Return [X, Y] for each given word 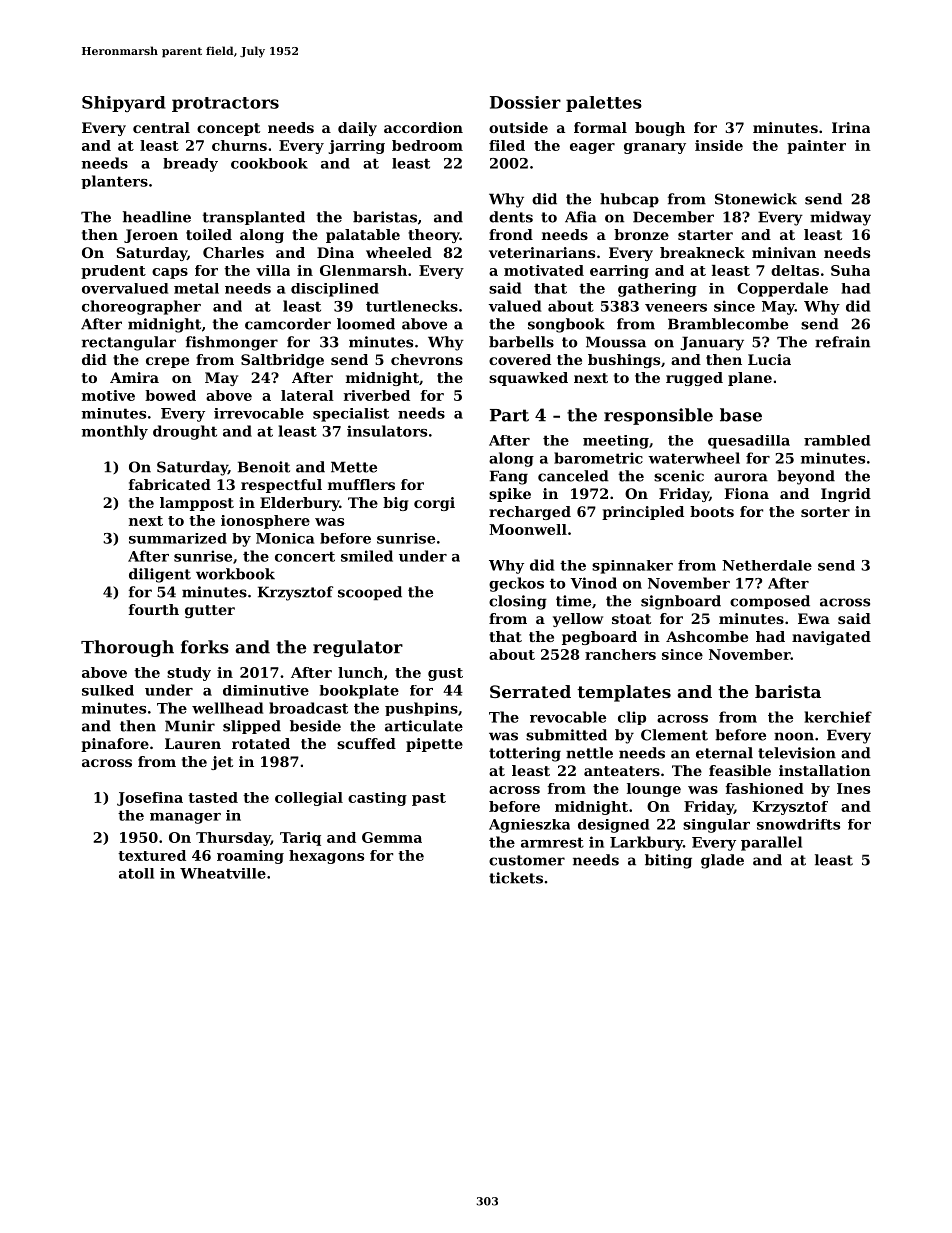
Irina [851, 127]
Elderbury [299, 504]
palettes [604, 104]
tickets [516, 878]
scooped [370, 593]
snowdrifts [798, 824]
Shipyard [123, 104]
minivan [784, 252]
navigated [831, 638]
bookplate [359, 692]
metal [196, 288]
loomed [366, 324]
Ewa [814, 618]
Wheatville [223, 873]
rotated [261, 743]
